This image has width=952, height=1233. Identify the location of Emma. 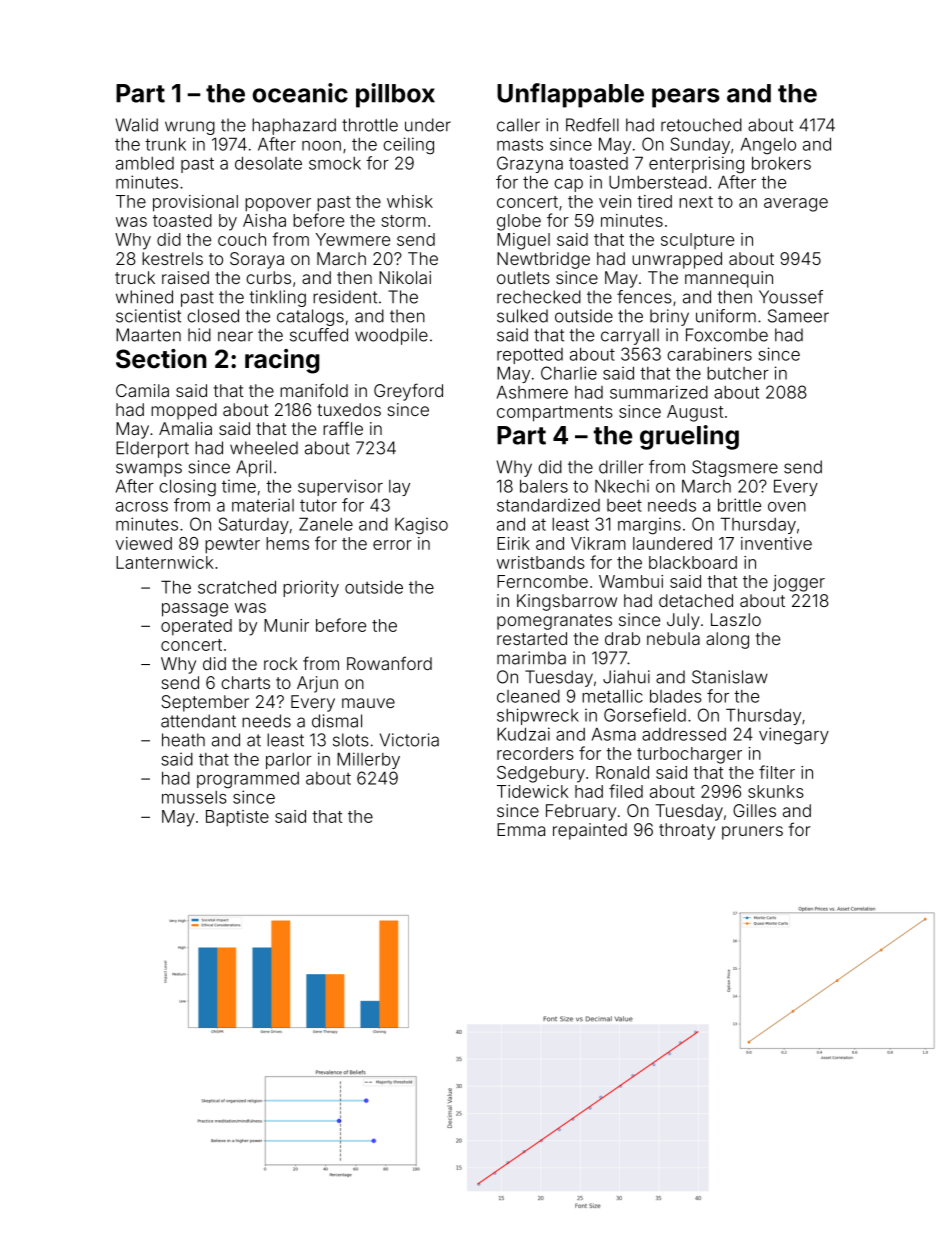
(521, 829).
